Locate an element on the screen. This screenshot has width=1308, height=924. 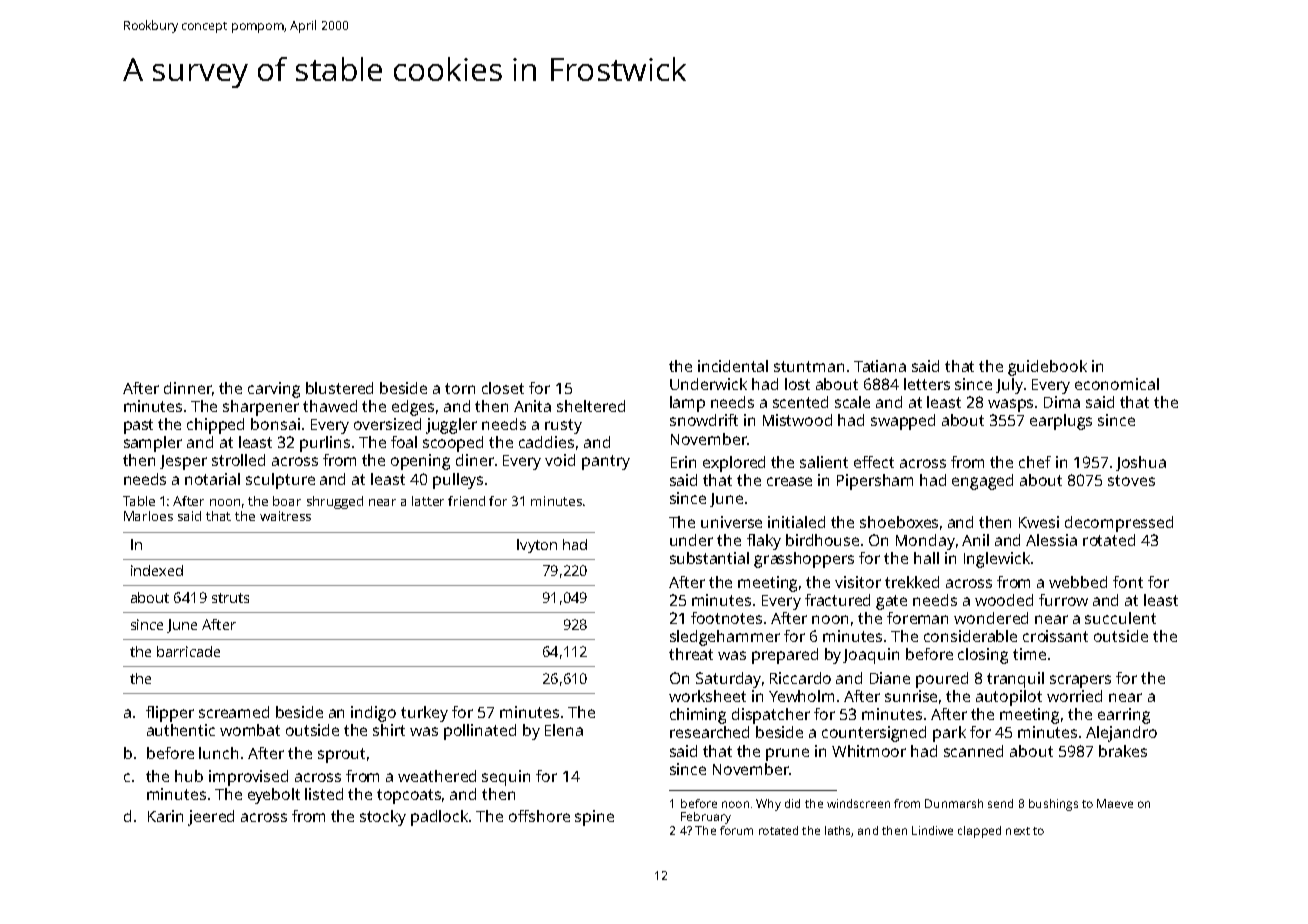
screamed is located at coordinates (234, 712).
